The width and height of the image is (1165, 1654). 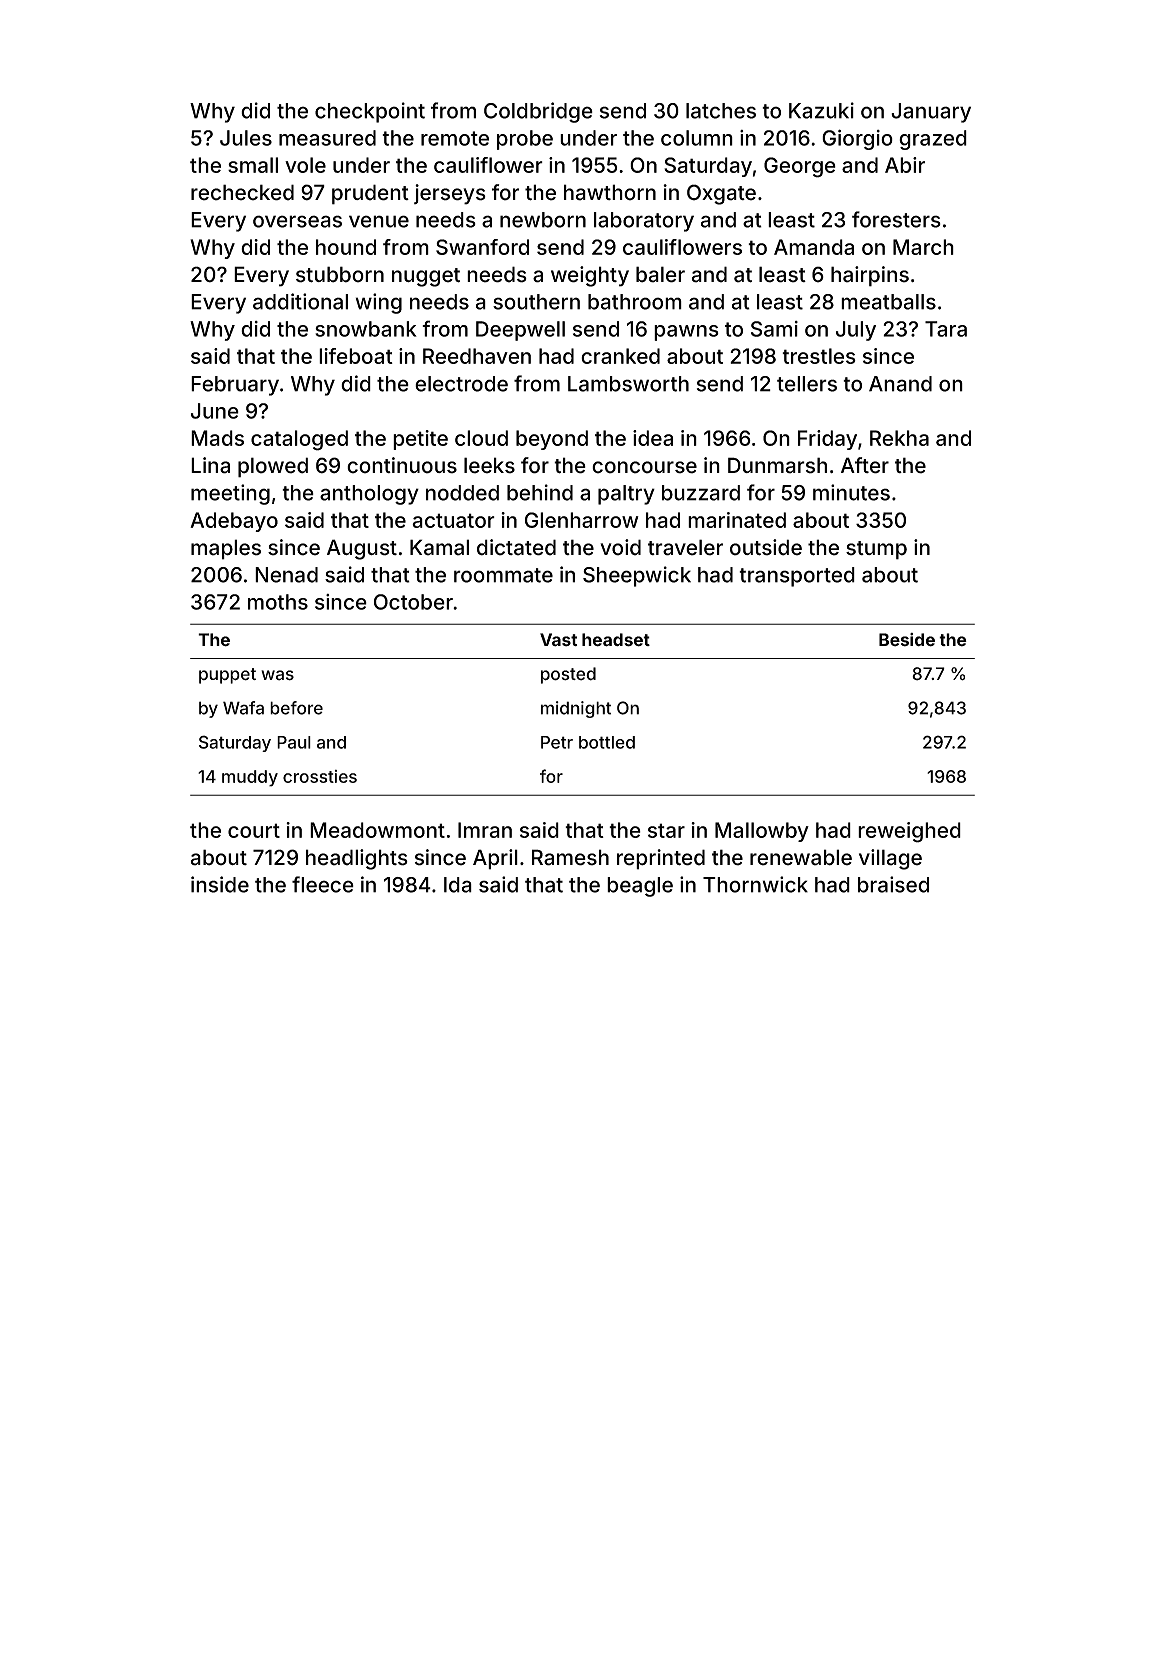 What do you see at coordinates (226, 549) in the image?
I see `maples` at bounding box center [226, 549].
